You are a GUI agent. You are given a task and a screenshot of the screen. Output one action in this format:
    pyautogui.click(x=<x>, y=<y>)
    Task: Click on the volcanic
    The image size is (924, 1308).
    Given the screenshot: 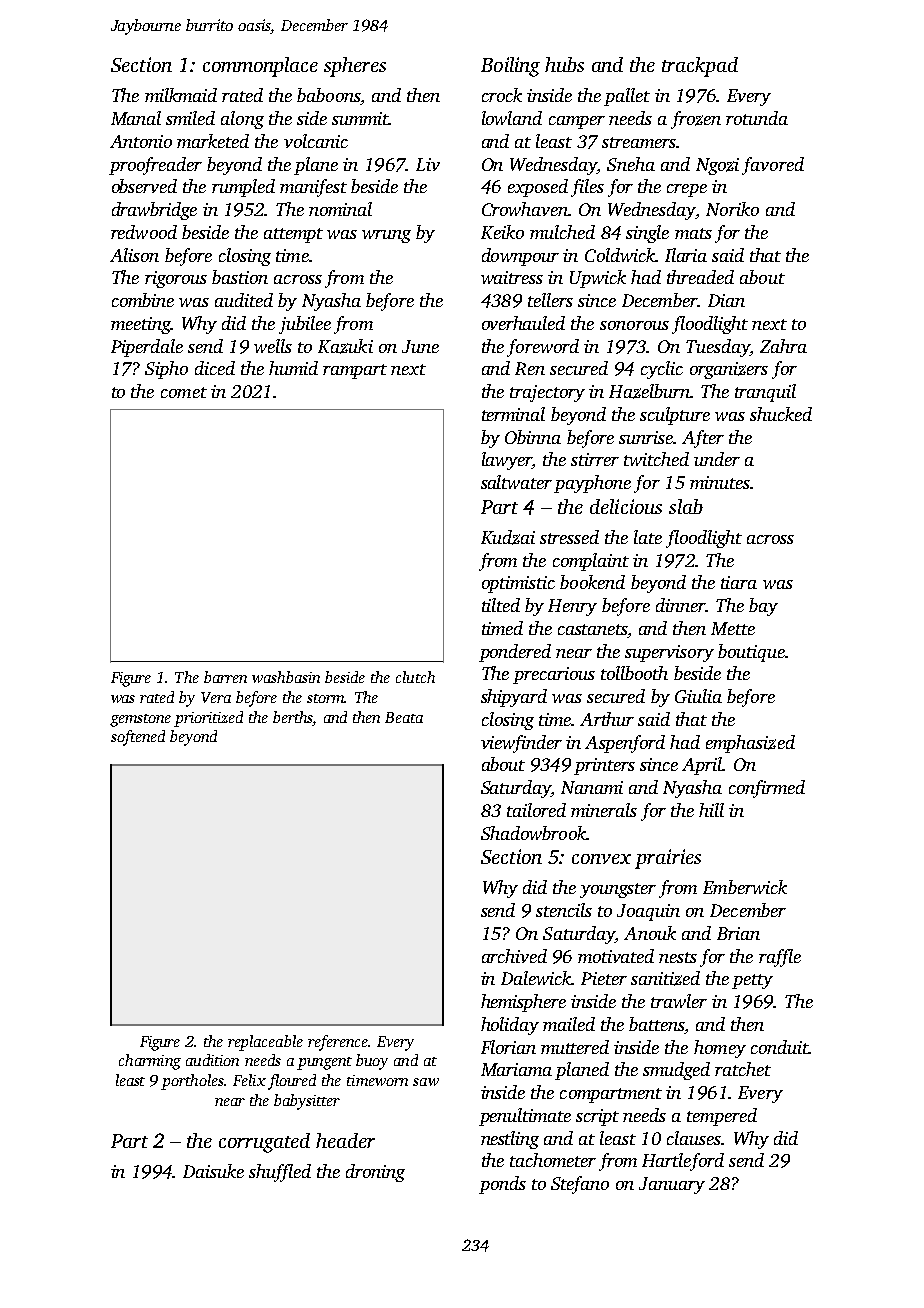 What is the action you would take?
    pyautogui.click(x=316, y=141)
